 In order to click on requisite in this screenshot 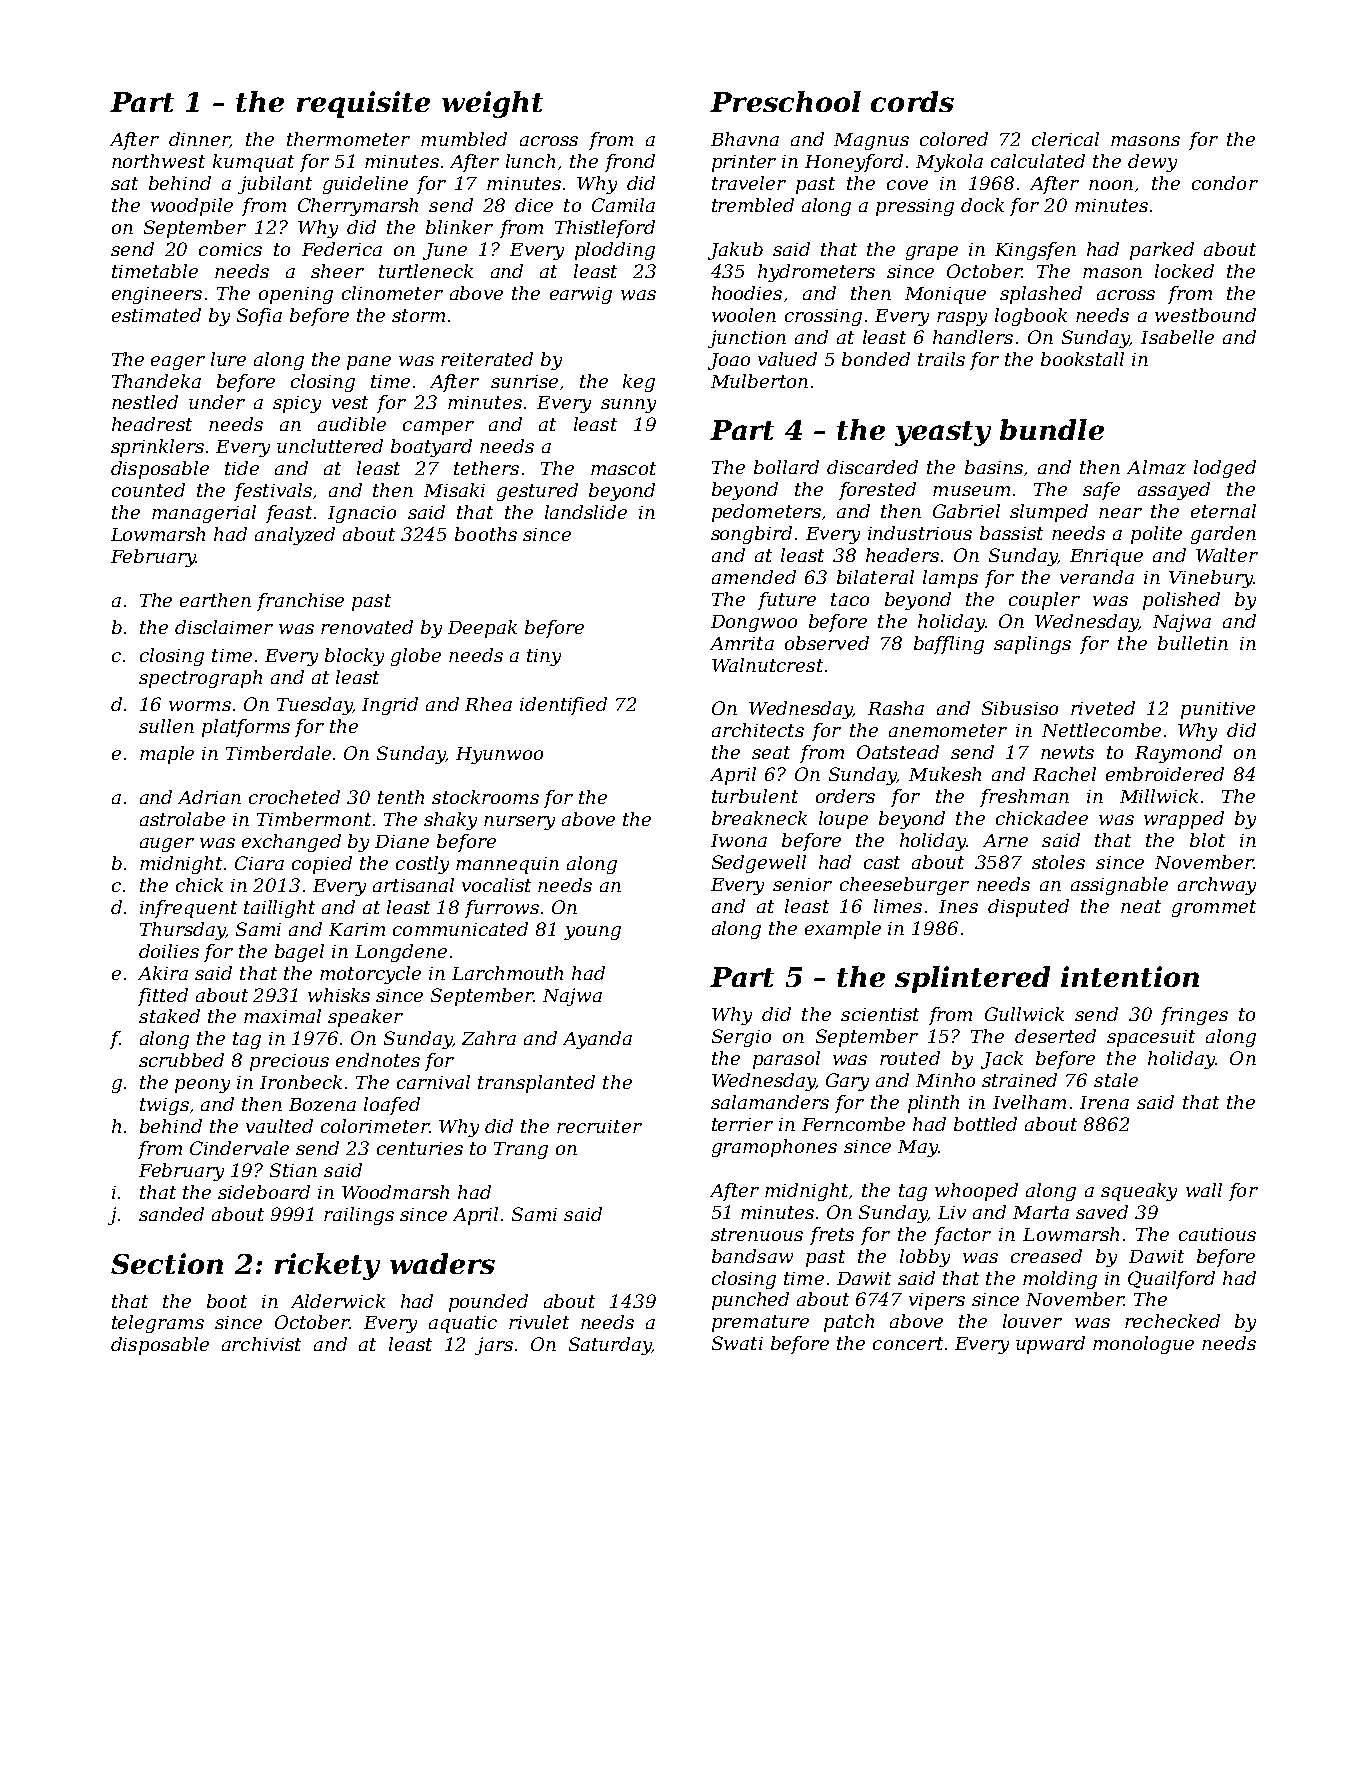, I will do `click(363, 104)`.
